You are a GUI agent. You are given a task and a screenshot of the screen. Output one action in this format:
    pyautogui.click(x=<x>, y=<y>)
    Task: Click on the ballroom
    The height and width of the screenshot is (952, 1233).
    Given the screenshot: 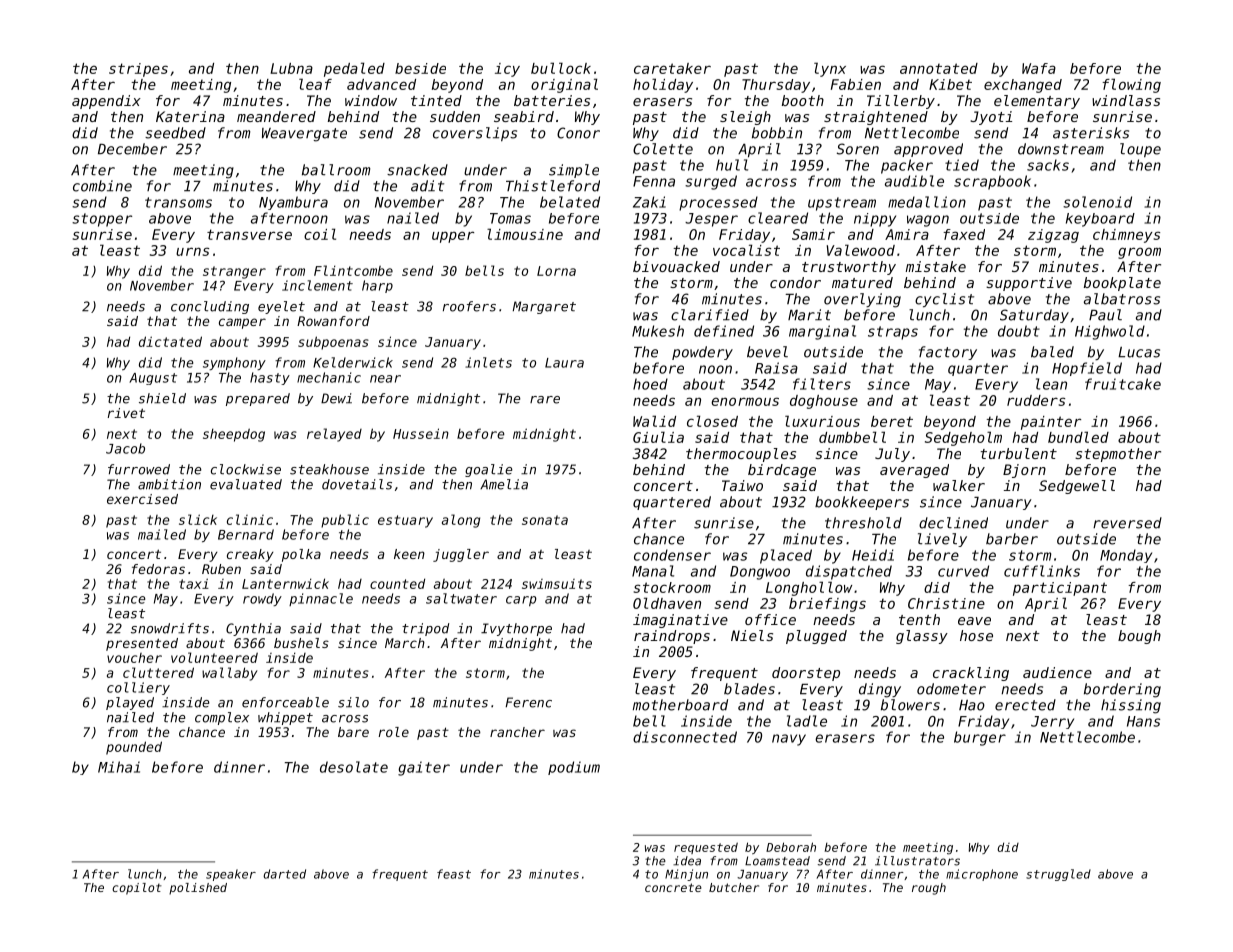 What is the action you would take?
    pyautogui.click(x=336, y=170)
